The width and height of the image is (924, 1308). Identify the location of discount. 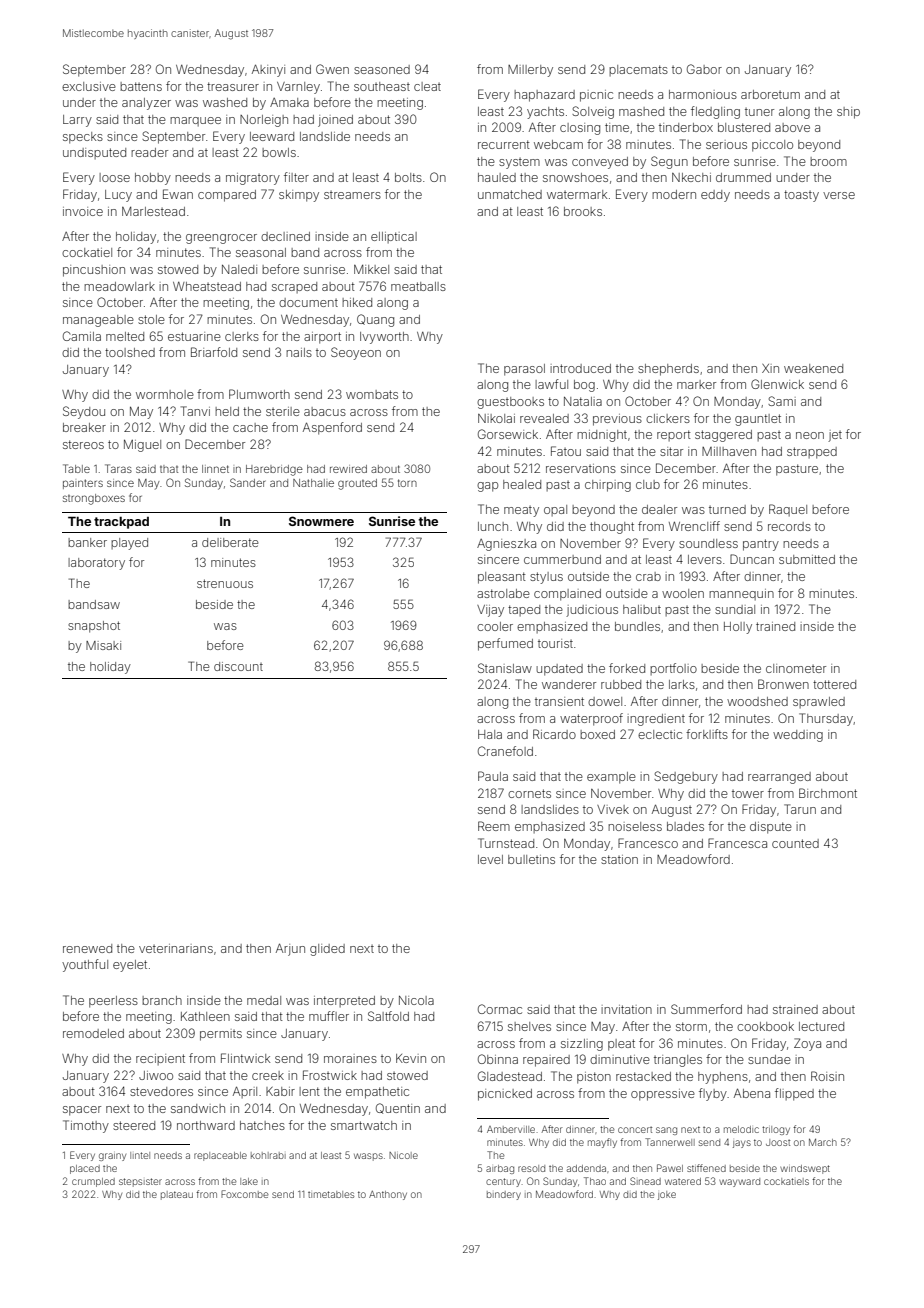
(238, 666).
